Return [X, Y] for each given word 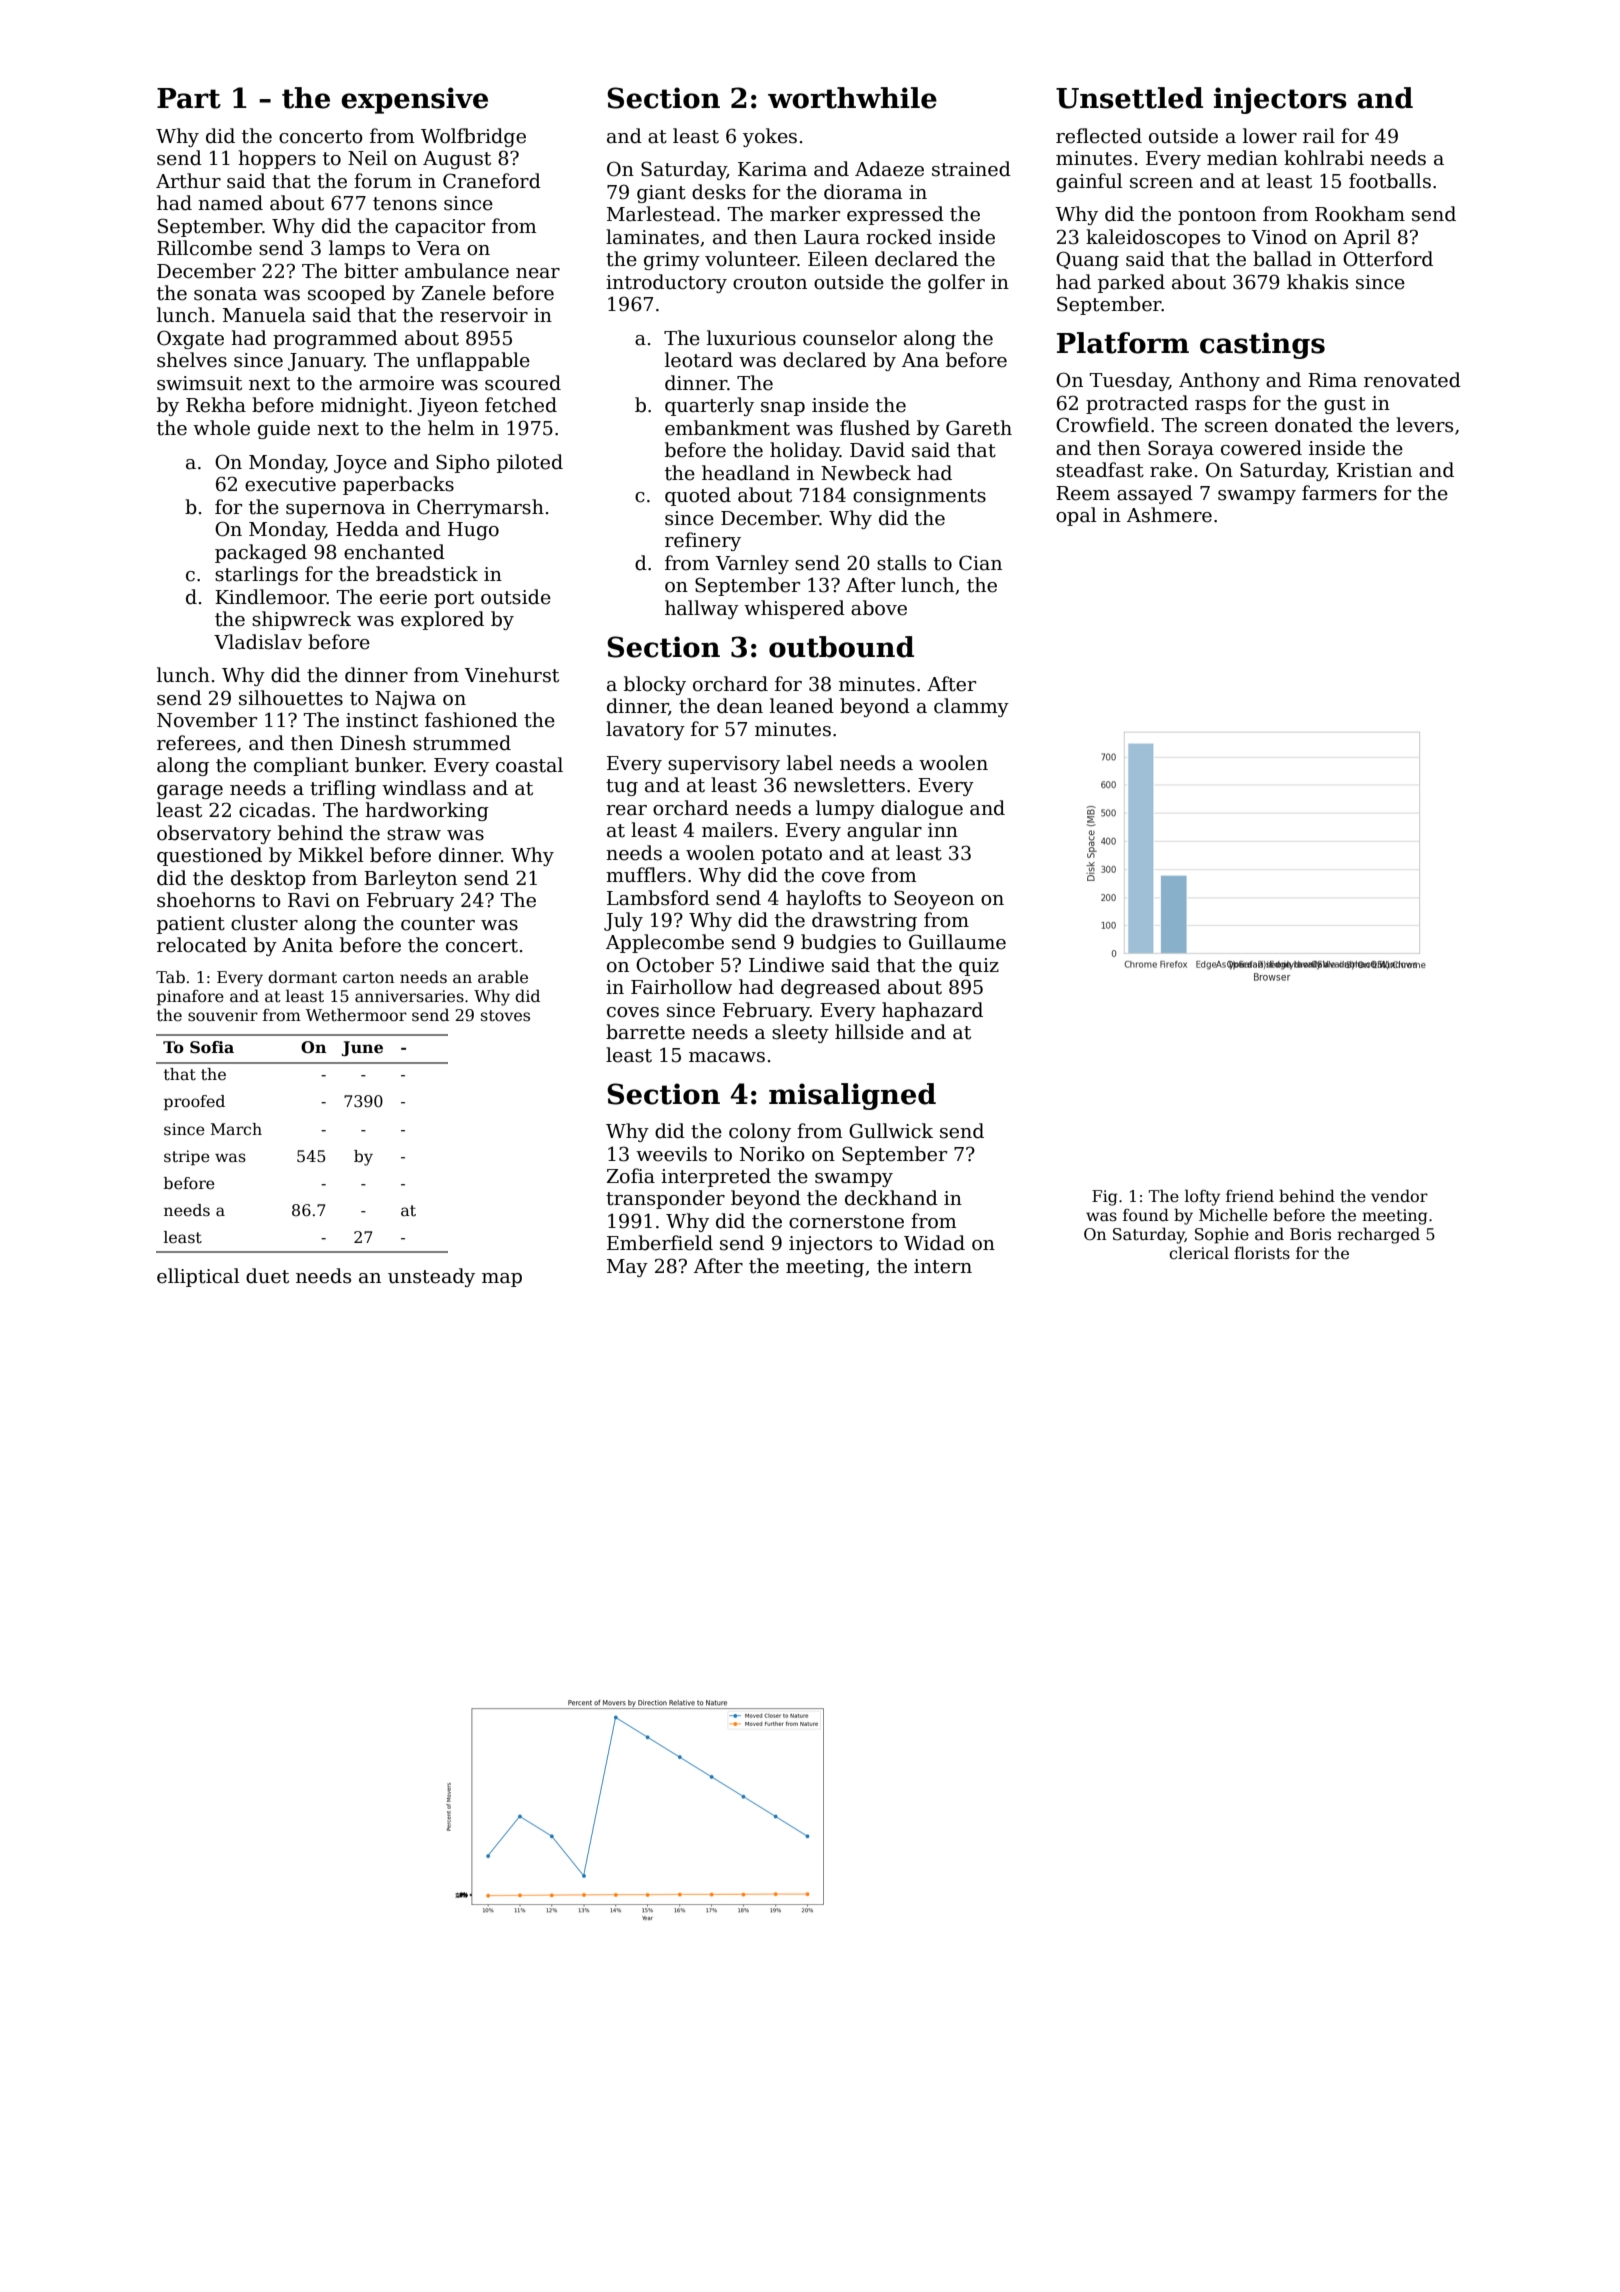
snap [783, 409]
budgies [838, 943]
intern [943, 1266]
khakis [1317, 282]
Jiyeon [447, 407]
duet [267, 1276]
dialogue [922, 809]
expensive [414, 100]
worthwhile [852, 98]
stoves [505, 1015]
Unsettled [1129, 98]
